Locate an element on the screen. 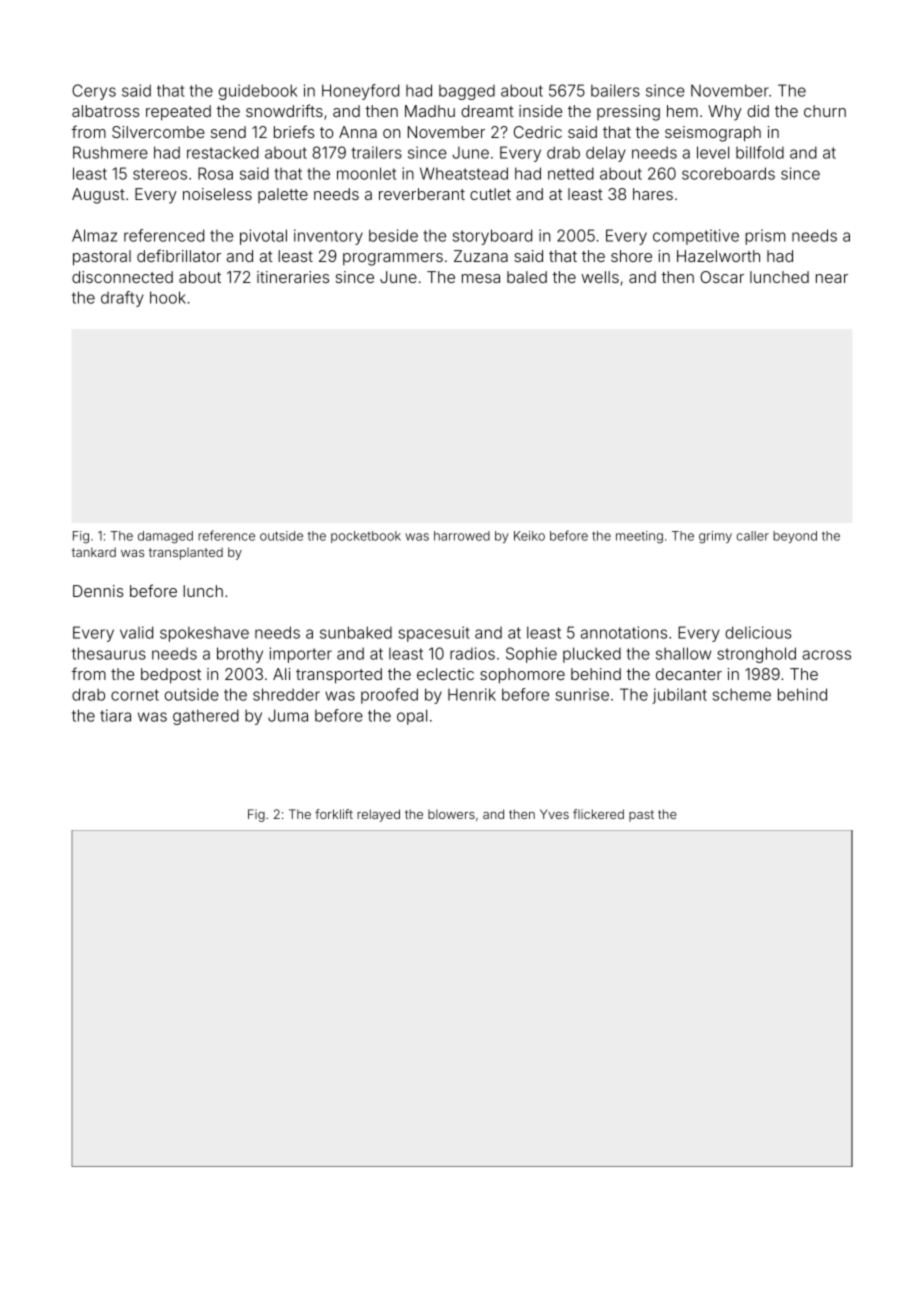  valid is located at coordinates (136, 632).
